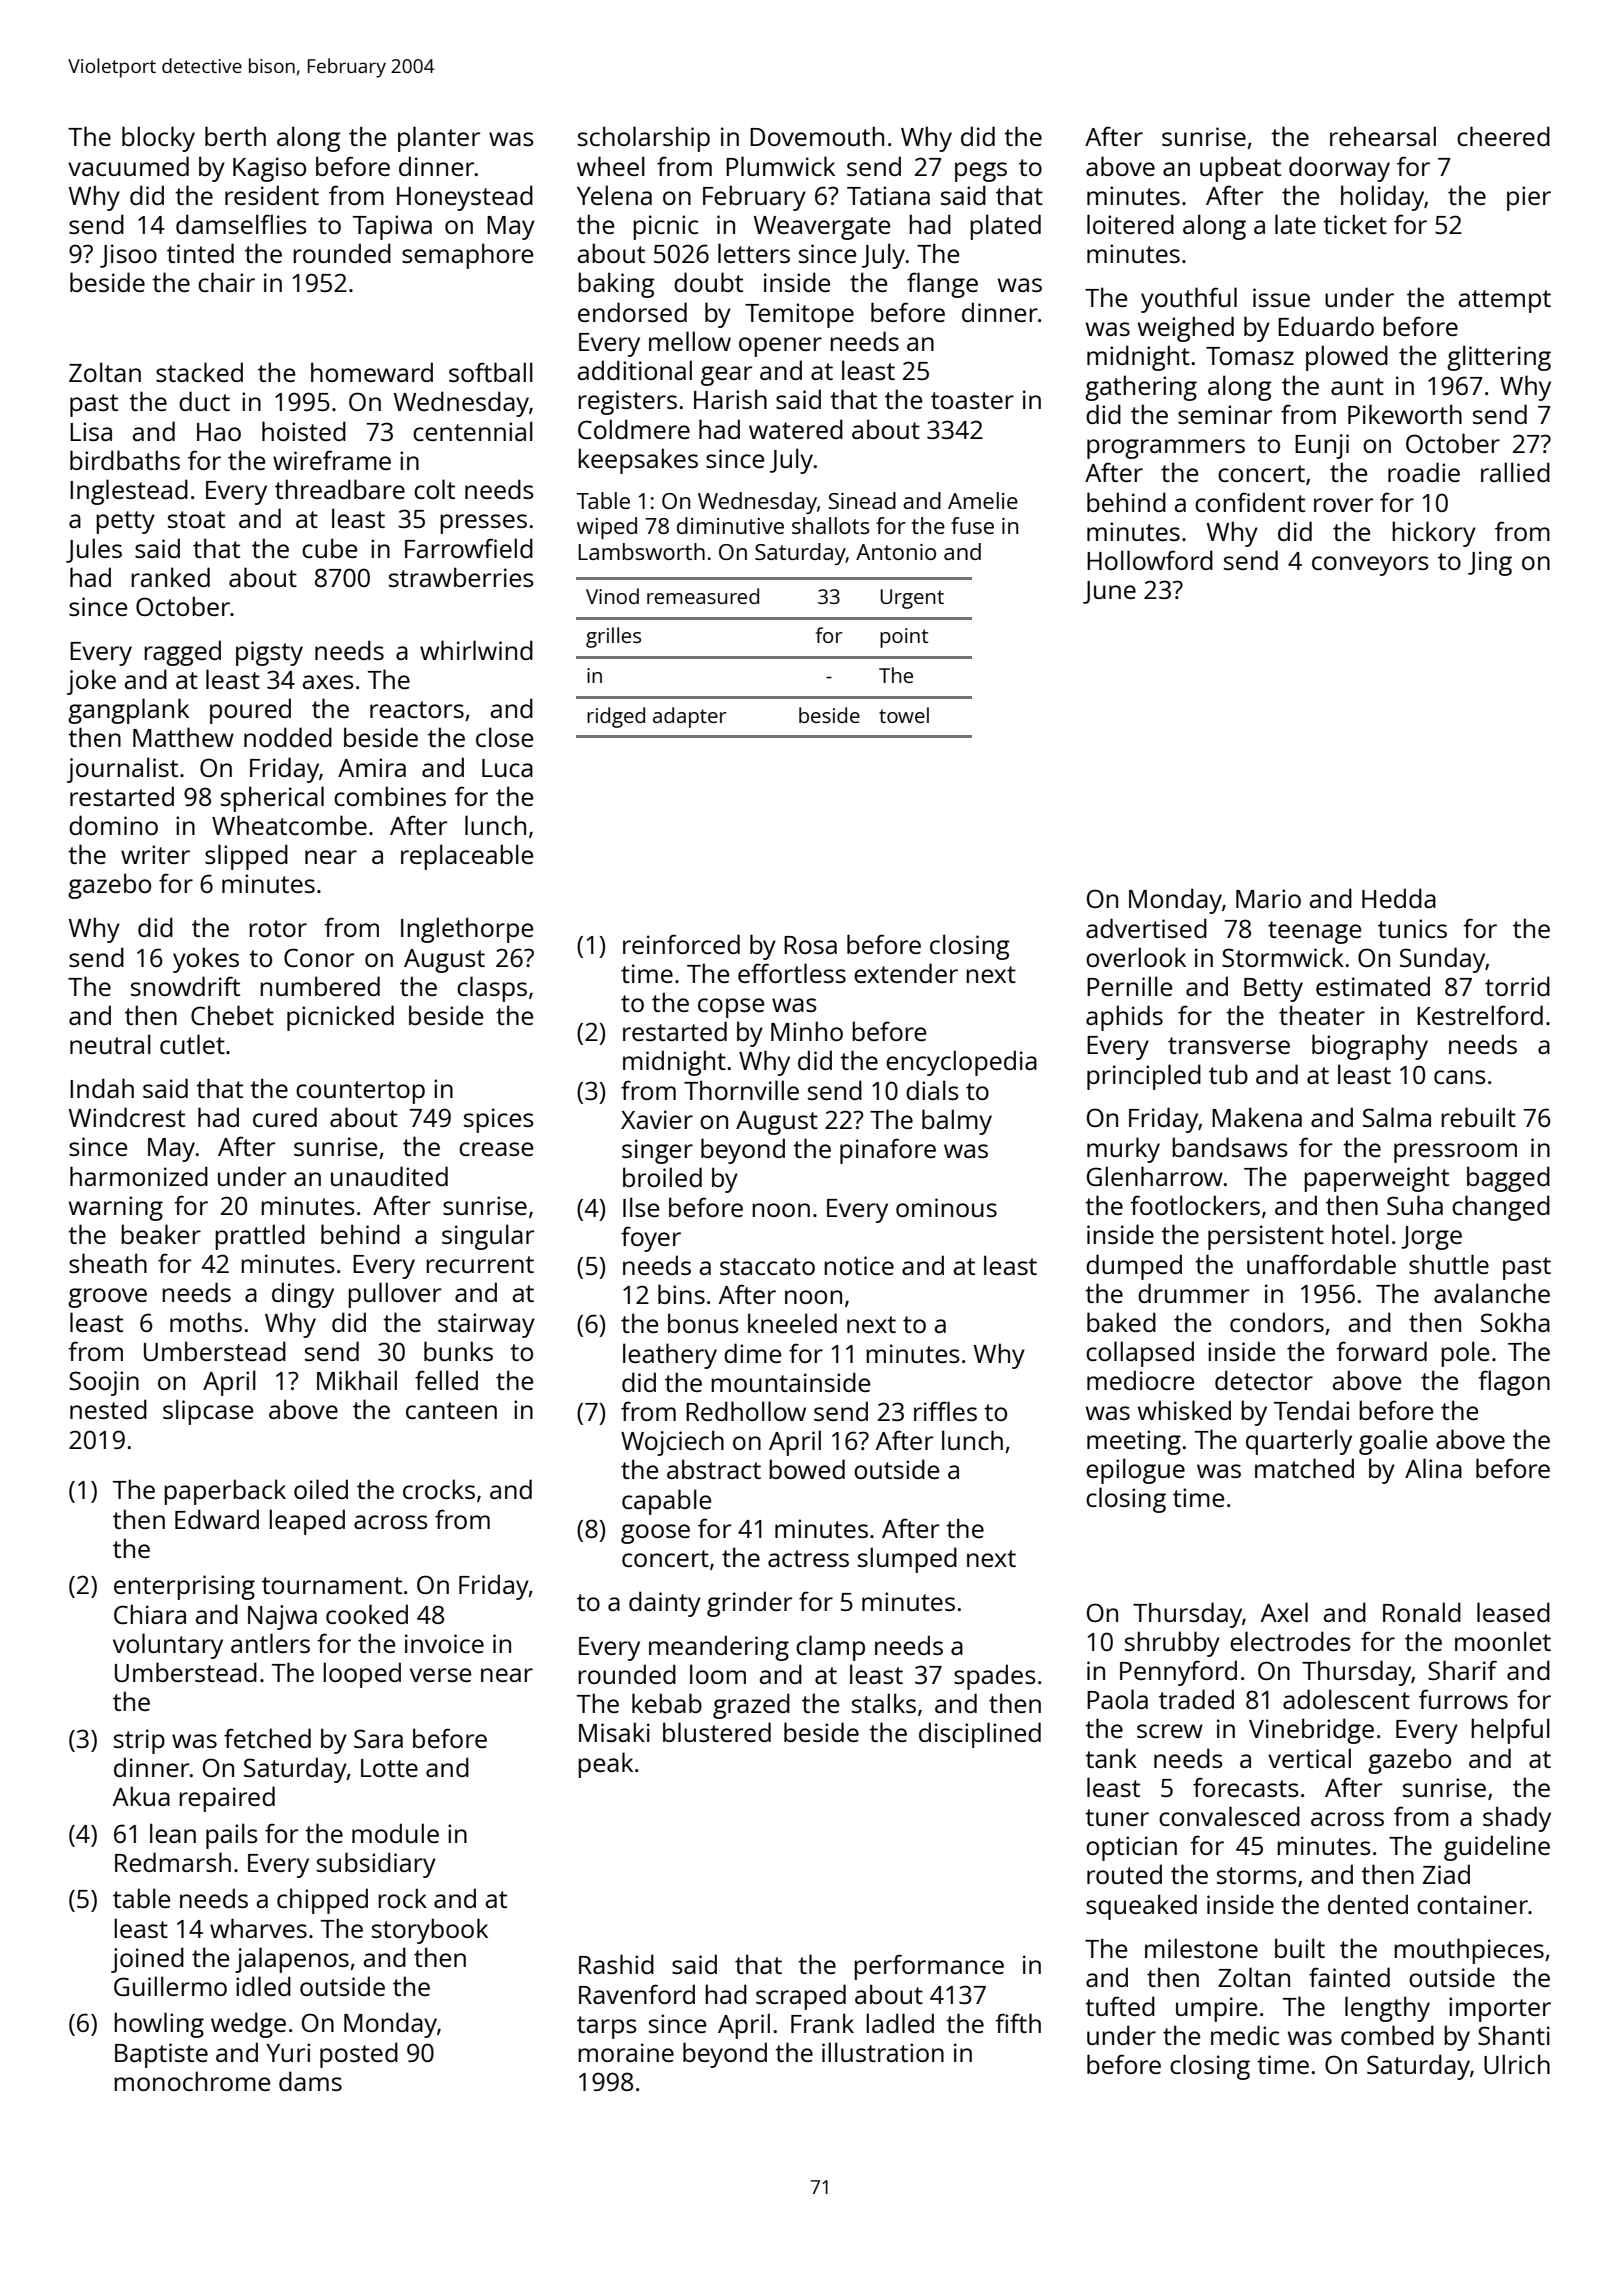 The image size is (1620, 2292). Describe the element at coordinates (272, 195) in the document. I see `resident` at that location.
